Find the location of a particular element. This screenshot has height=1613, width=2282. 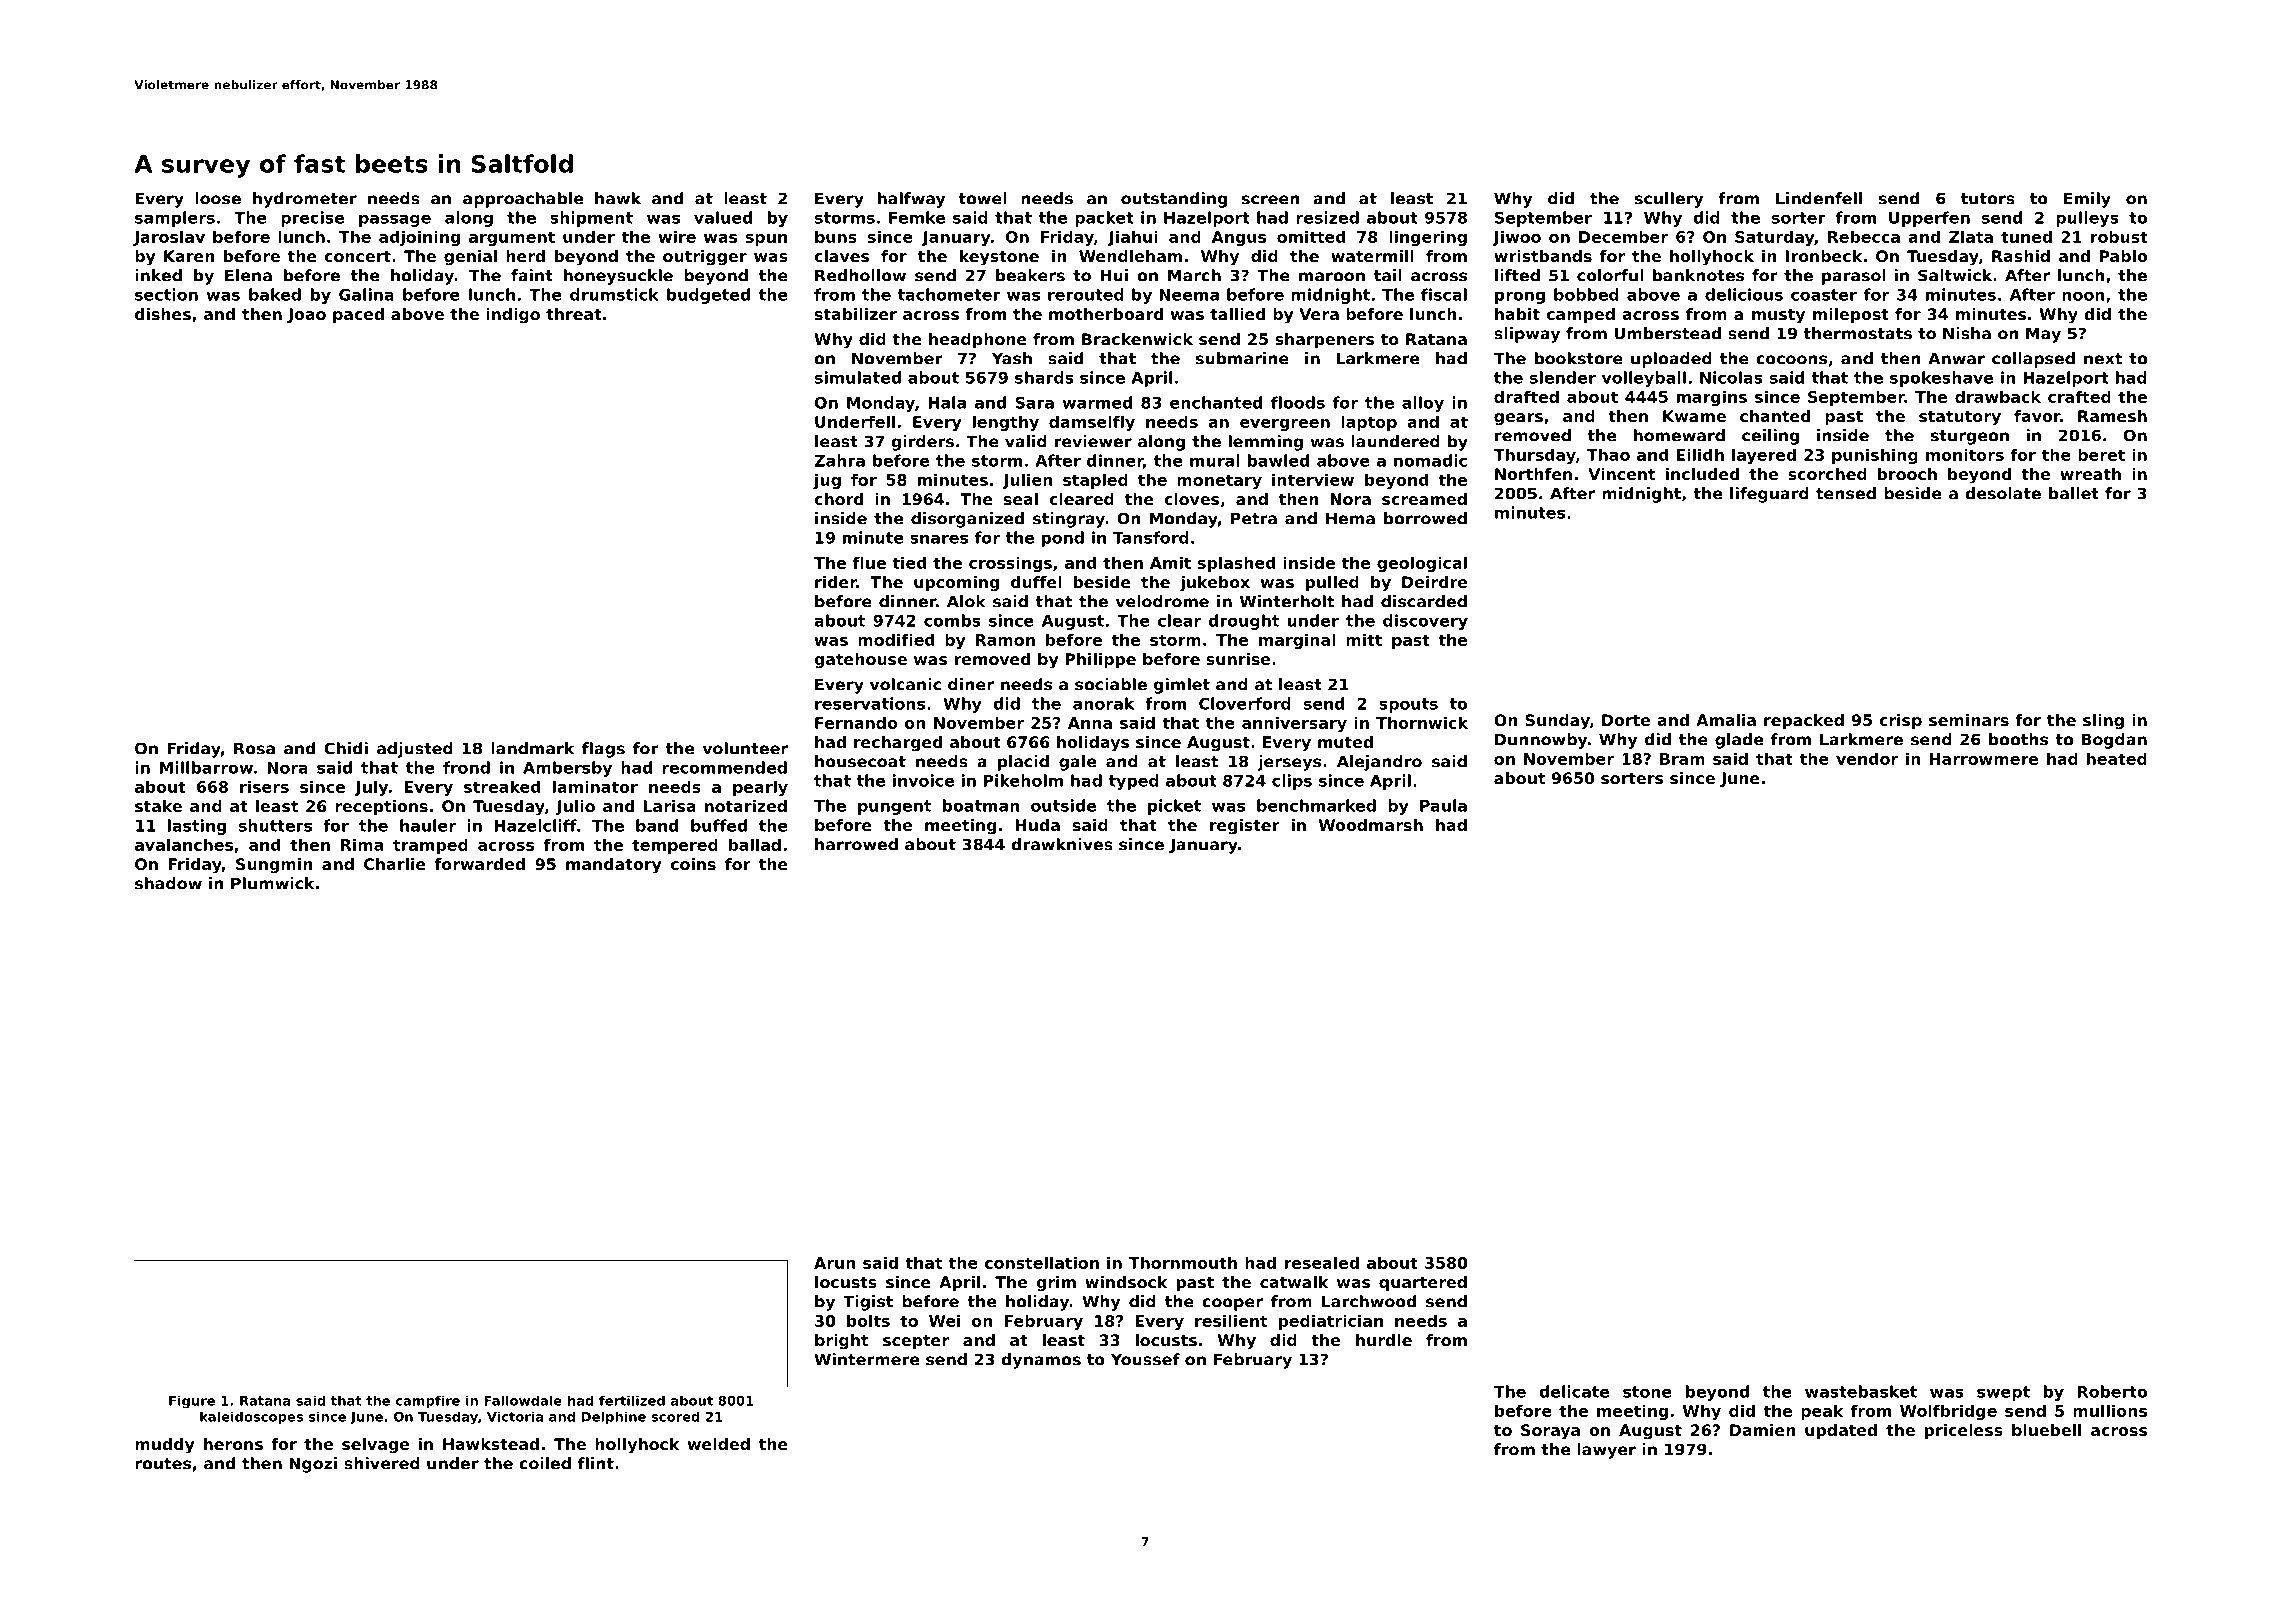

invoice is located at coordinates (923, 780).
